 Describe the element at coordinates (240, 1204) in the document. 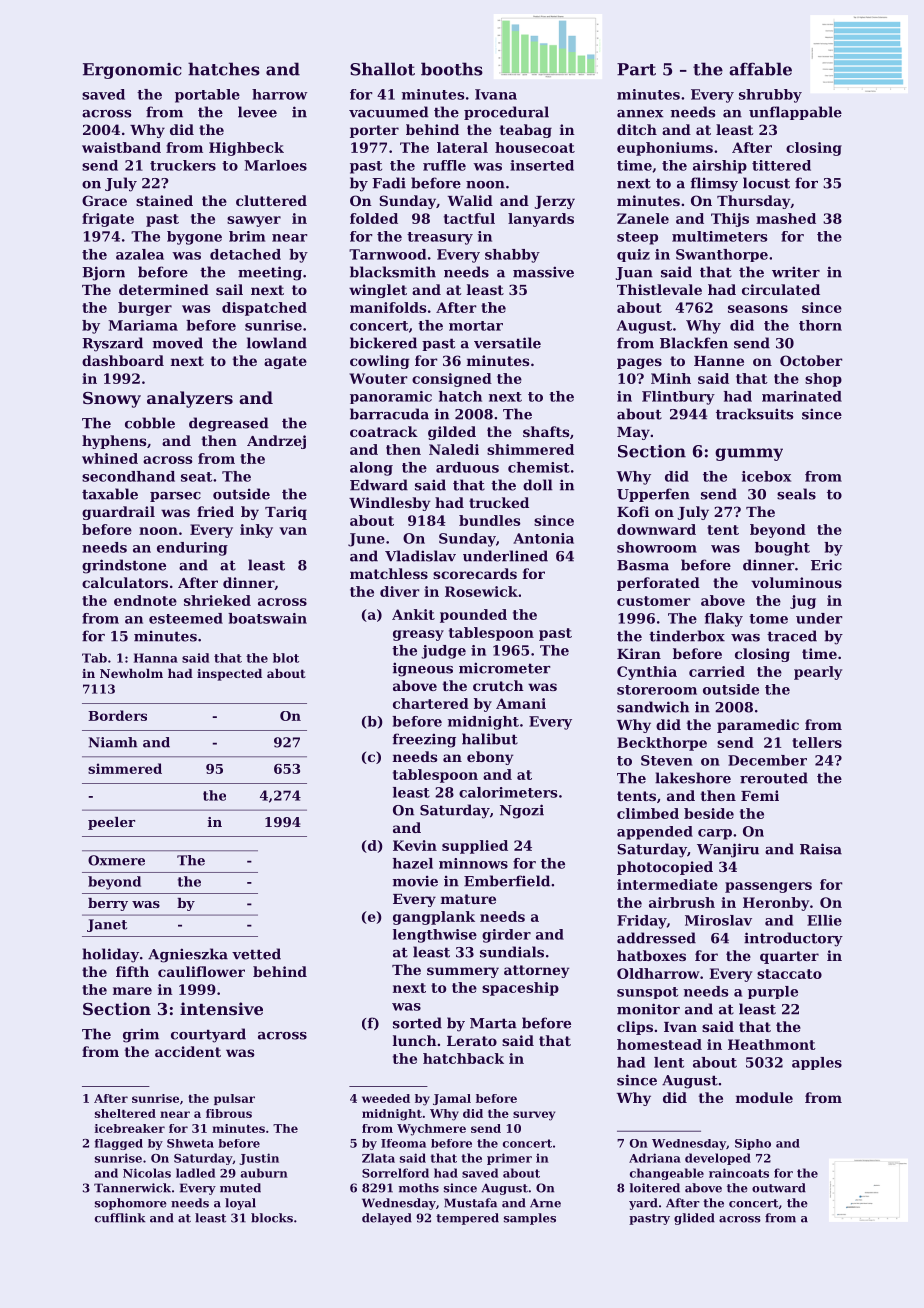

I see `loyal` at that location.
